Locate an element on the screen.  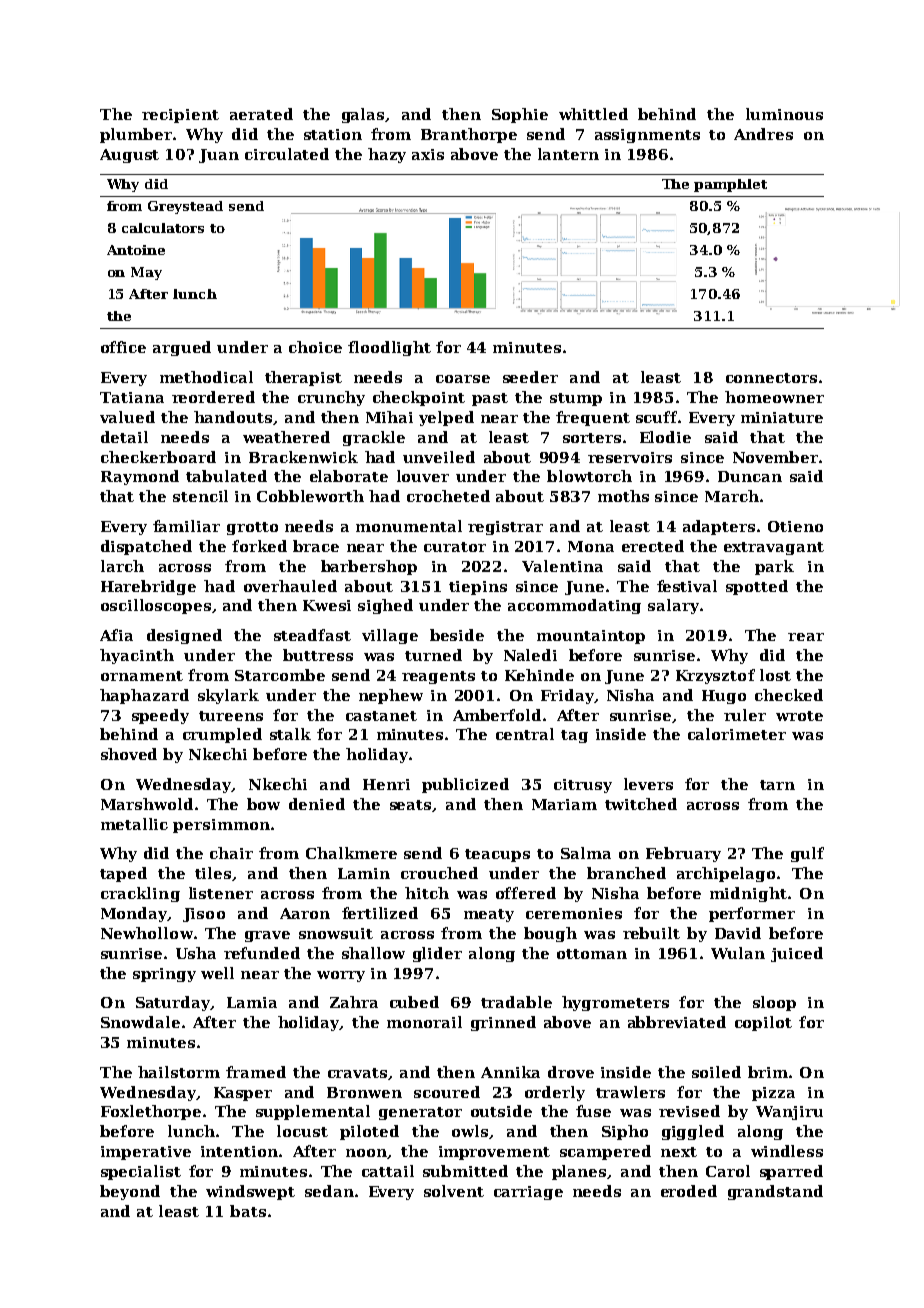
circulated is located at coordinates (287, 154).
